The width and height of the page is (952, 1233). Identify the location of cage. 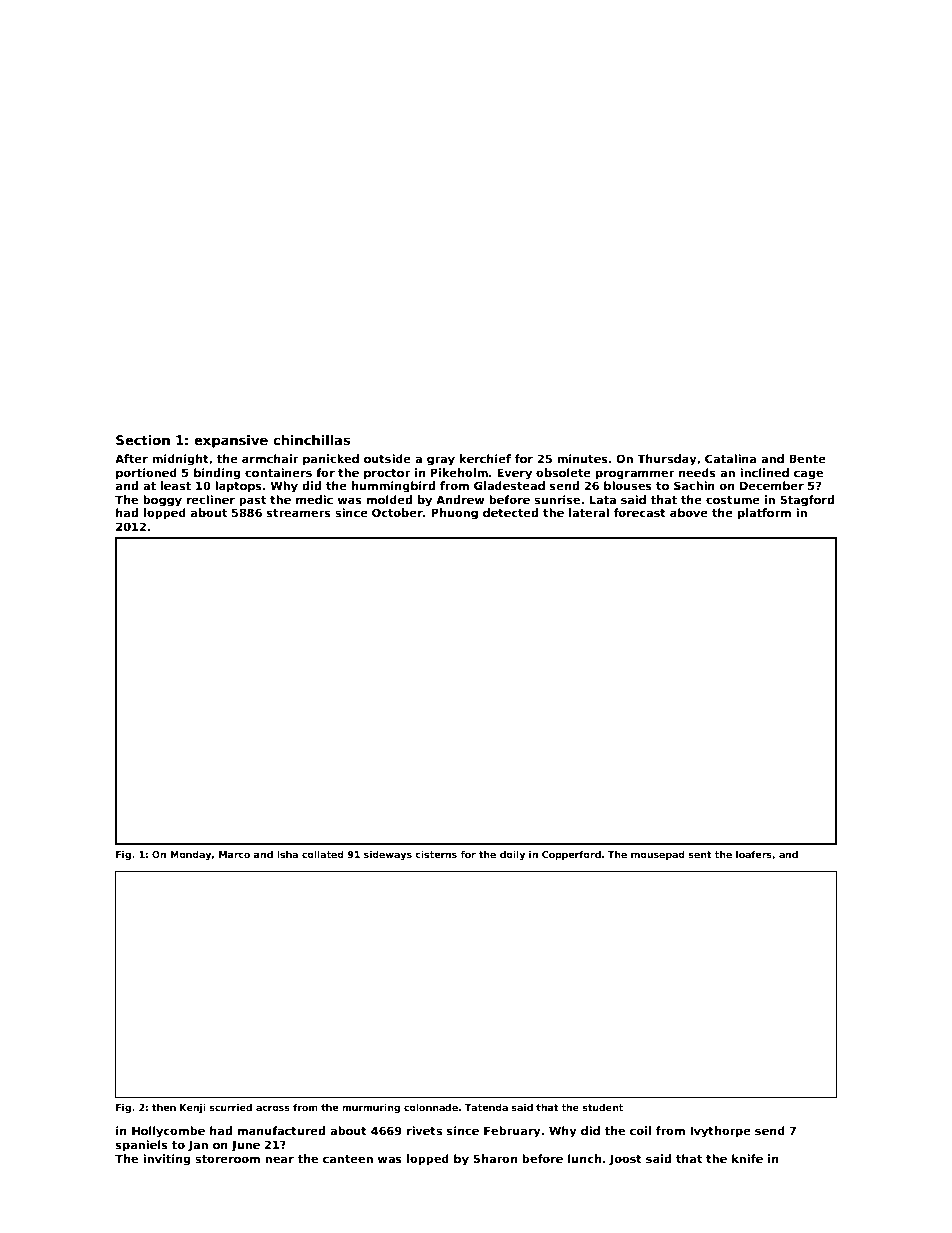
(808, 475).
